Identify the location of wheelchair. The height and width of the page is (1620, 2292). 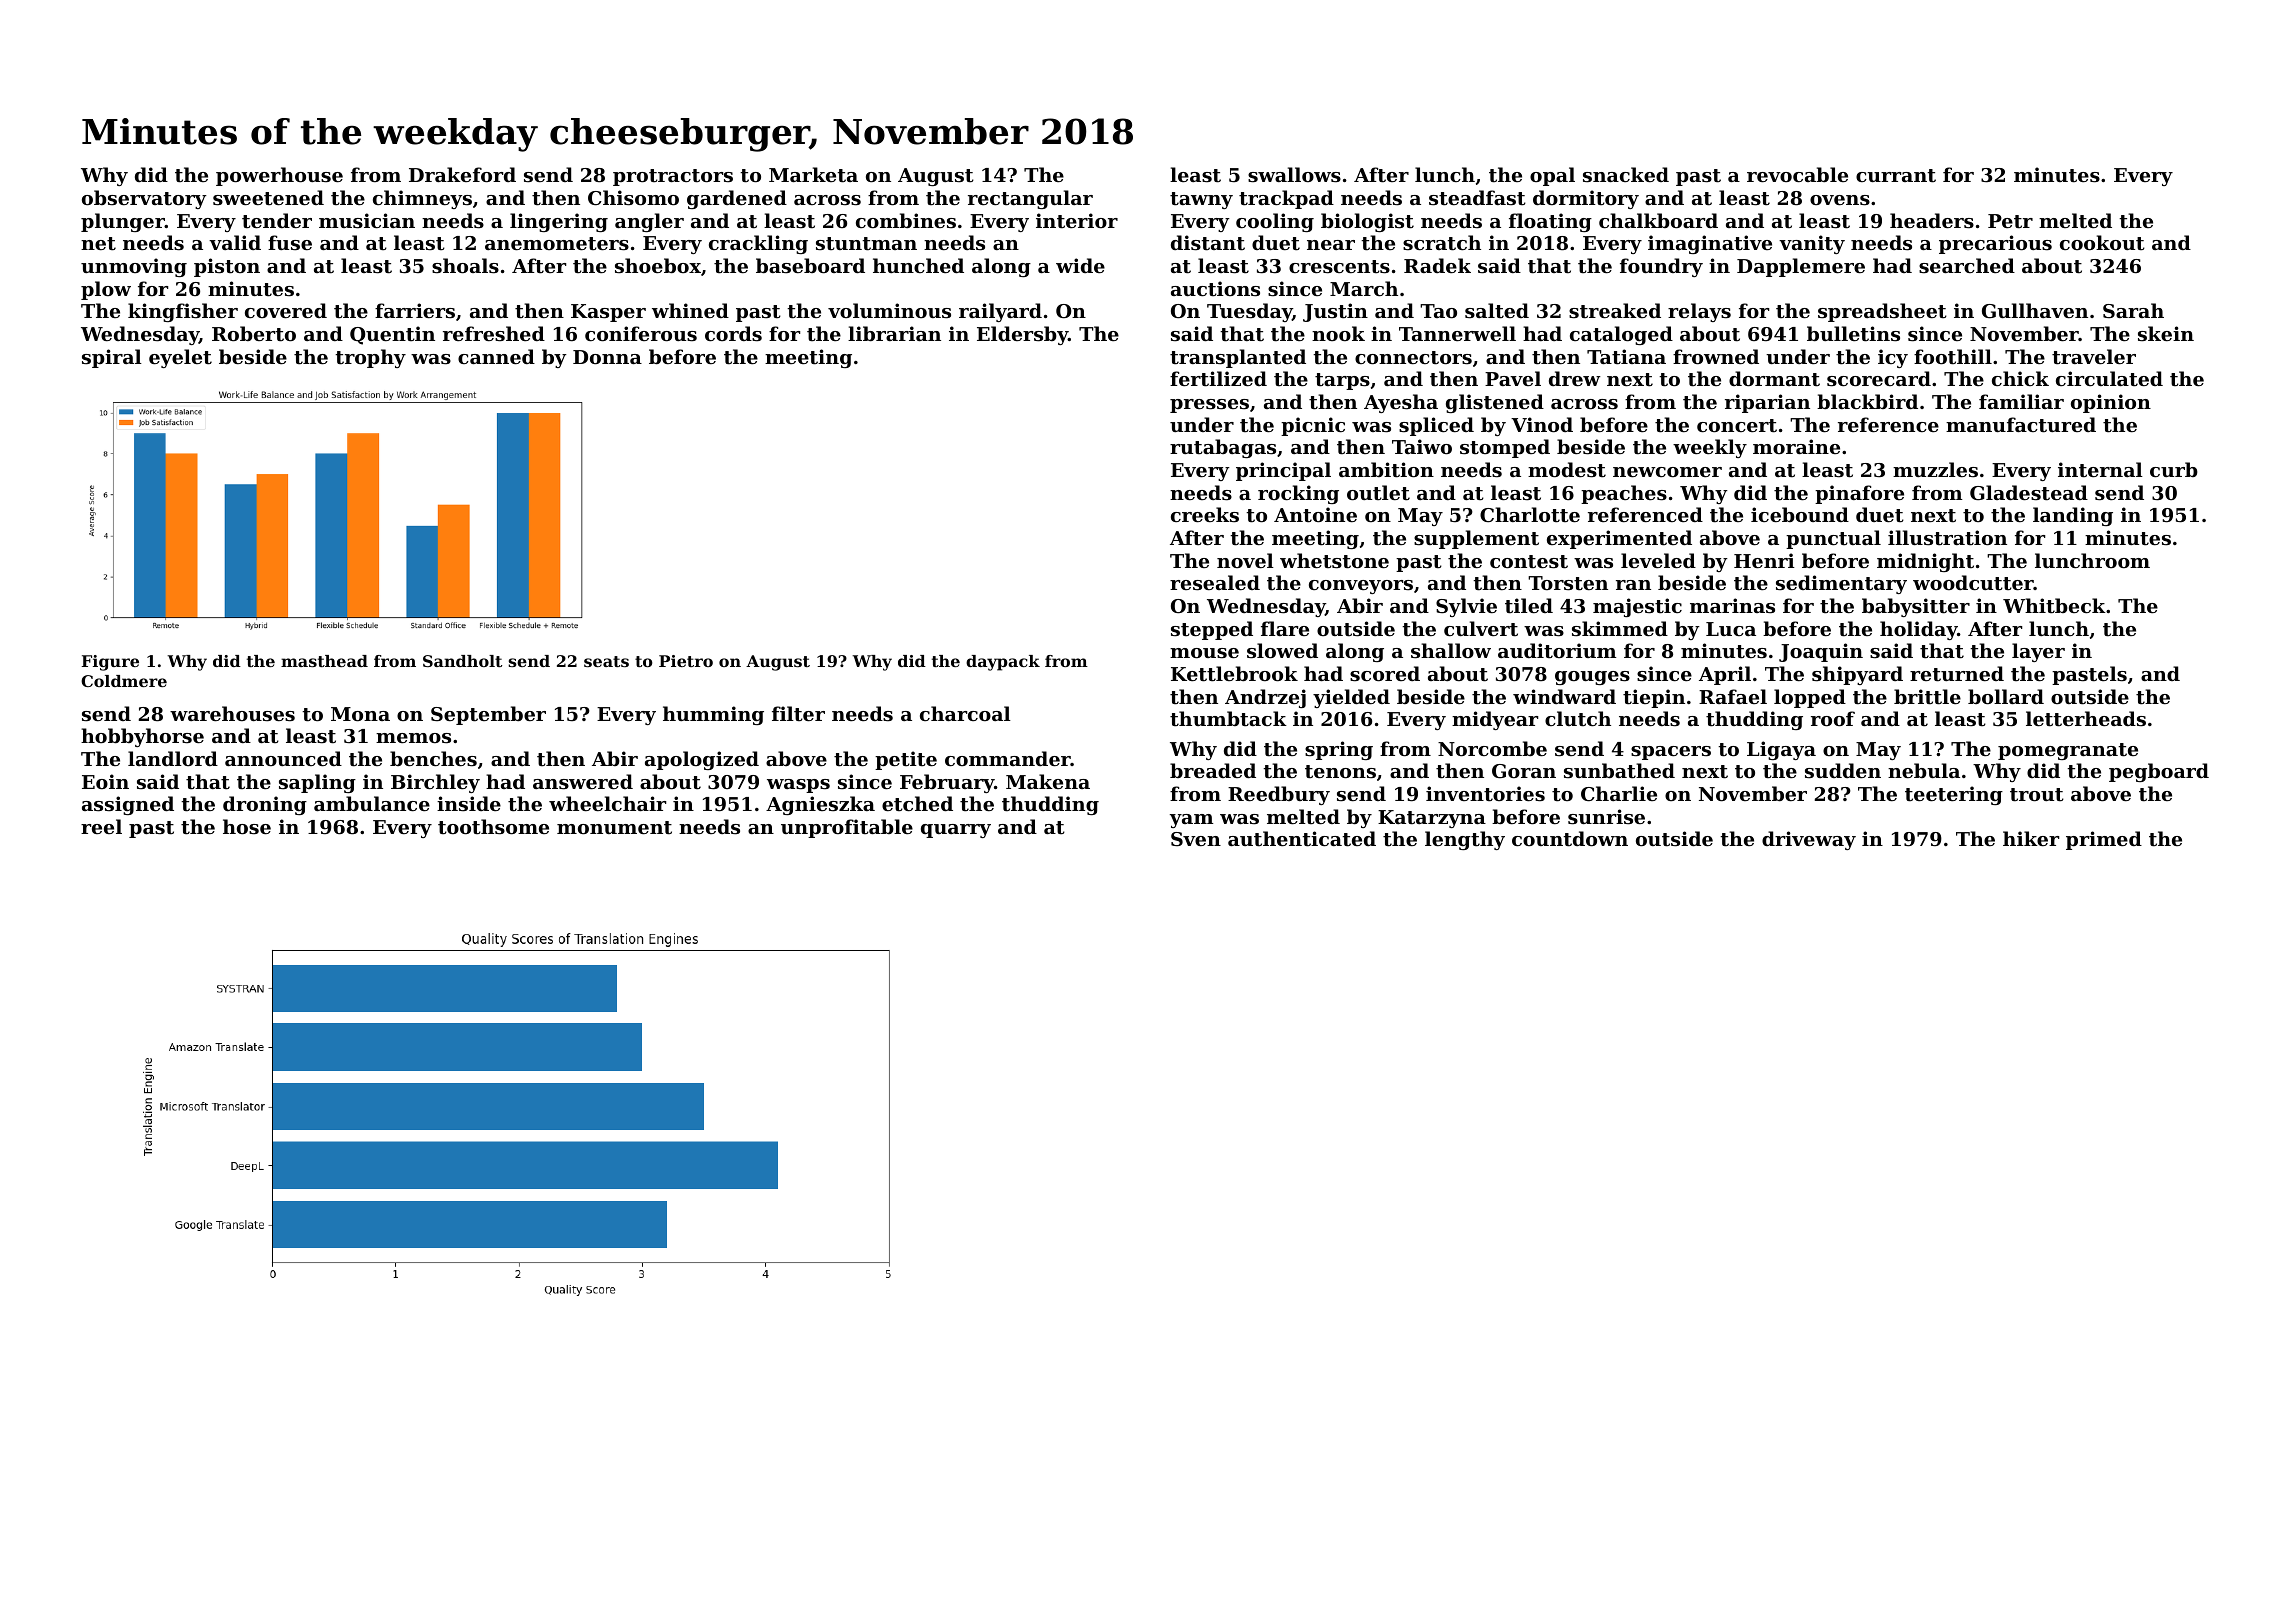
(607, 803).
